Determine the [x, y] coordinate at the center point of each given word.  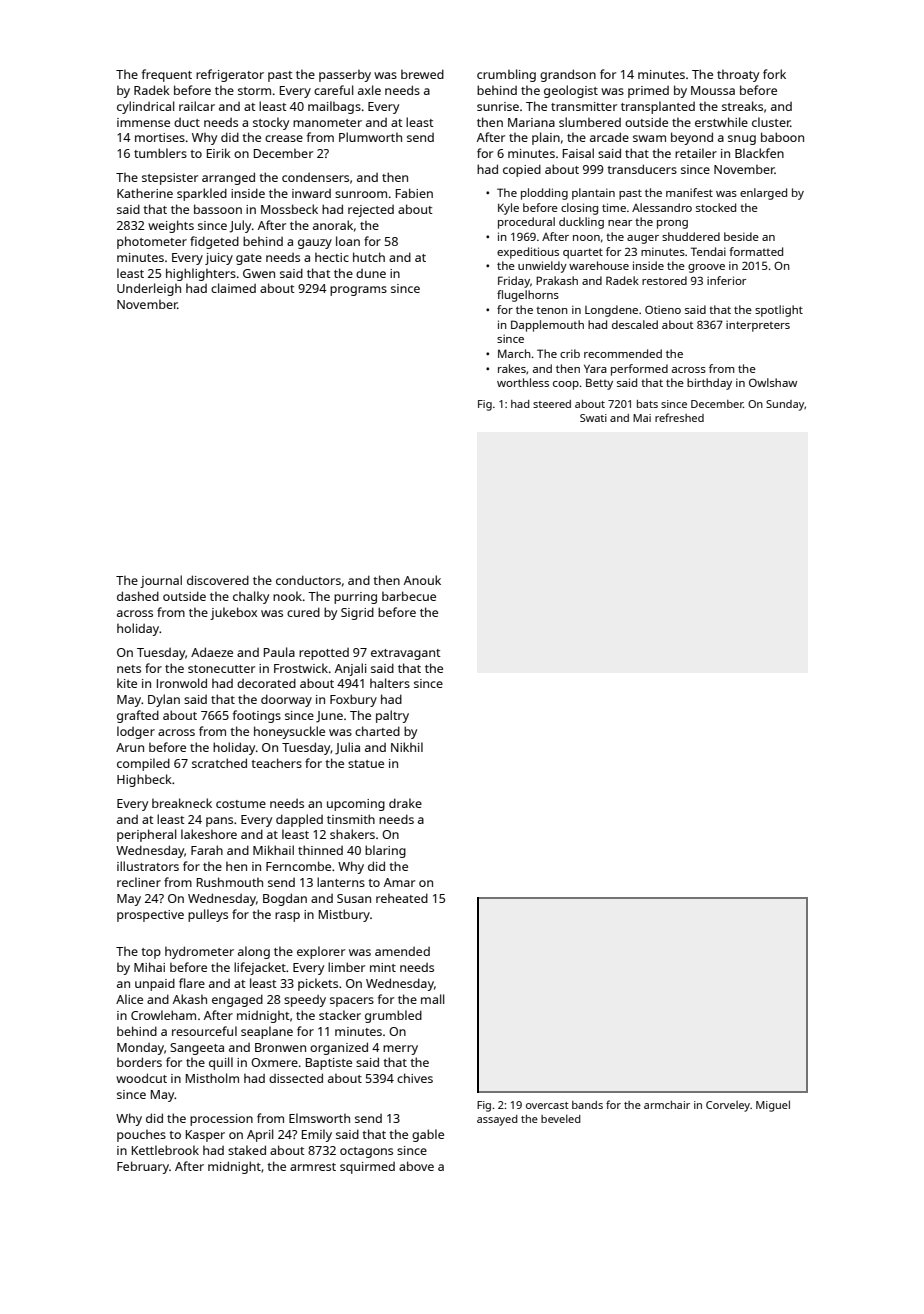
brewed [422, 74]
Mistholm [212, 1078]
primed [648, 92]
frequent [167, 75]
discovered [218, 580]
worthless [523, 382]
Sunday [785, 405]
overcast [547, 1105]
